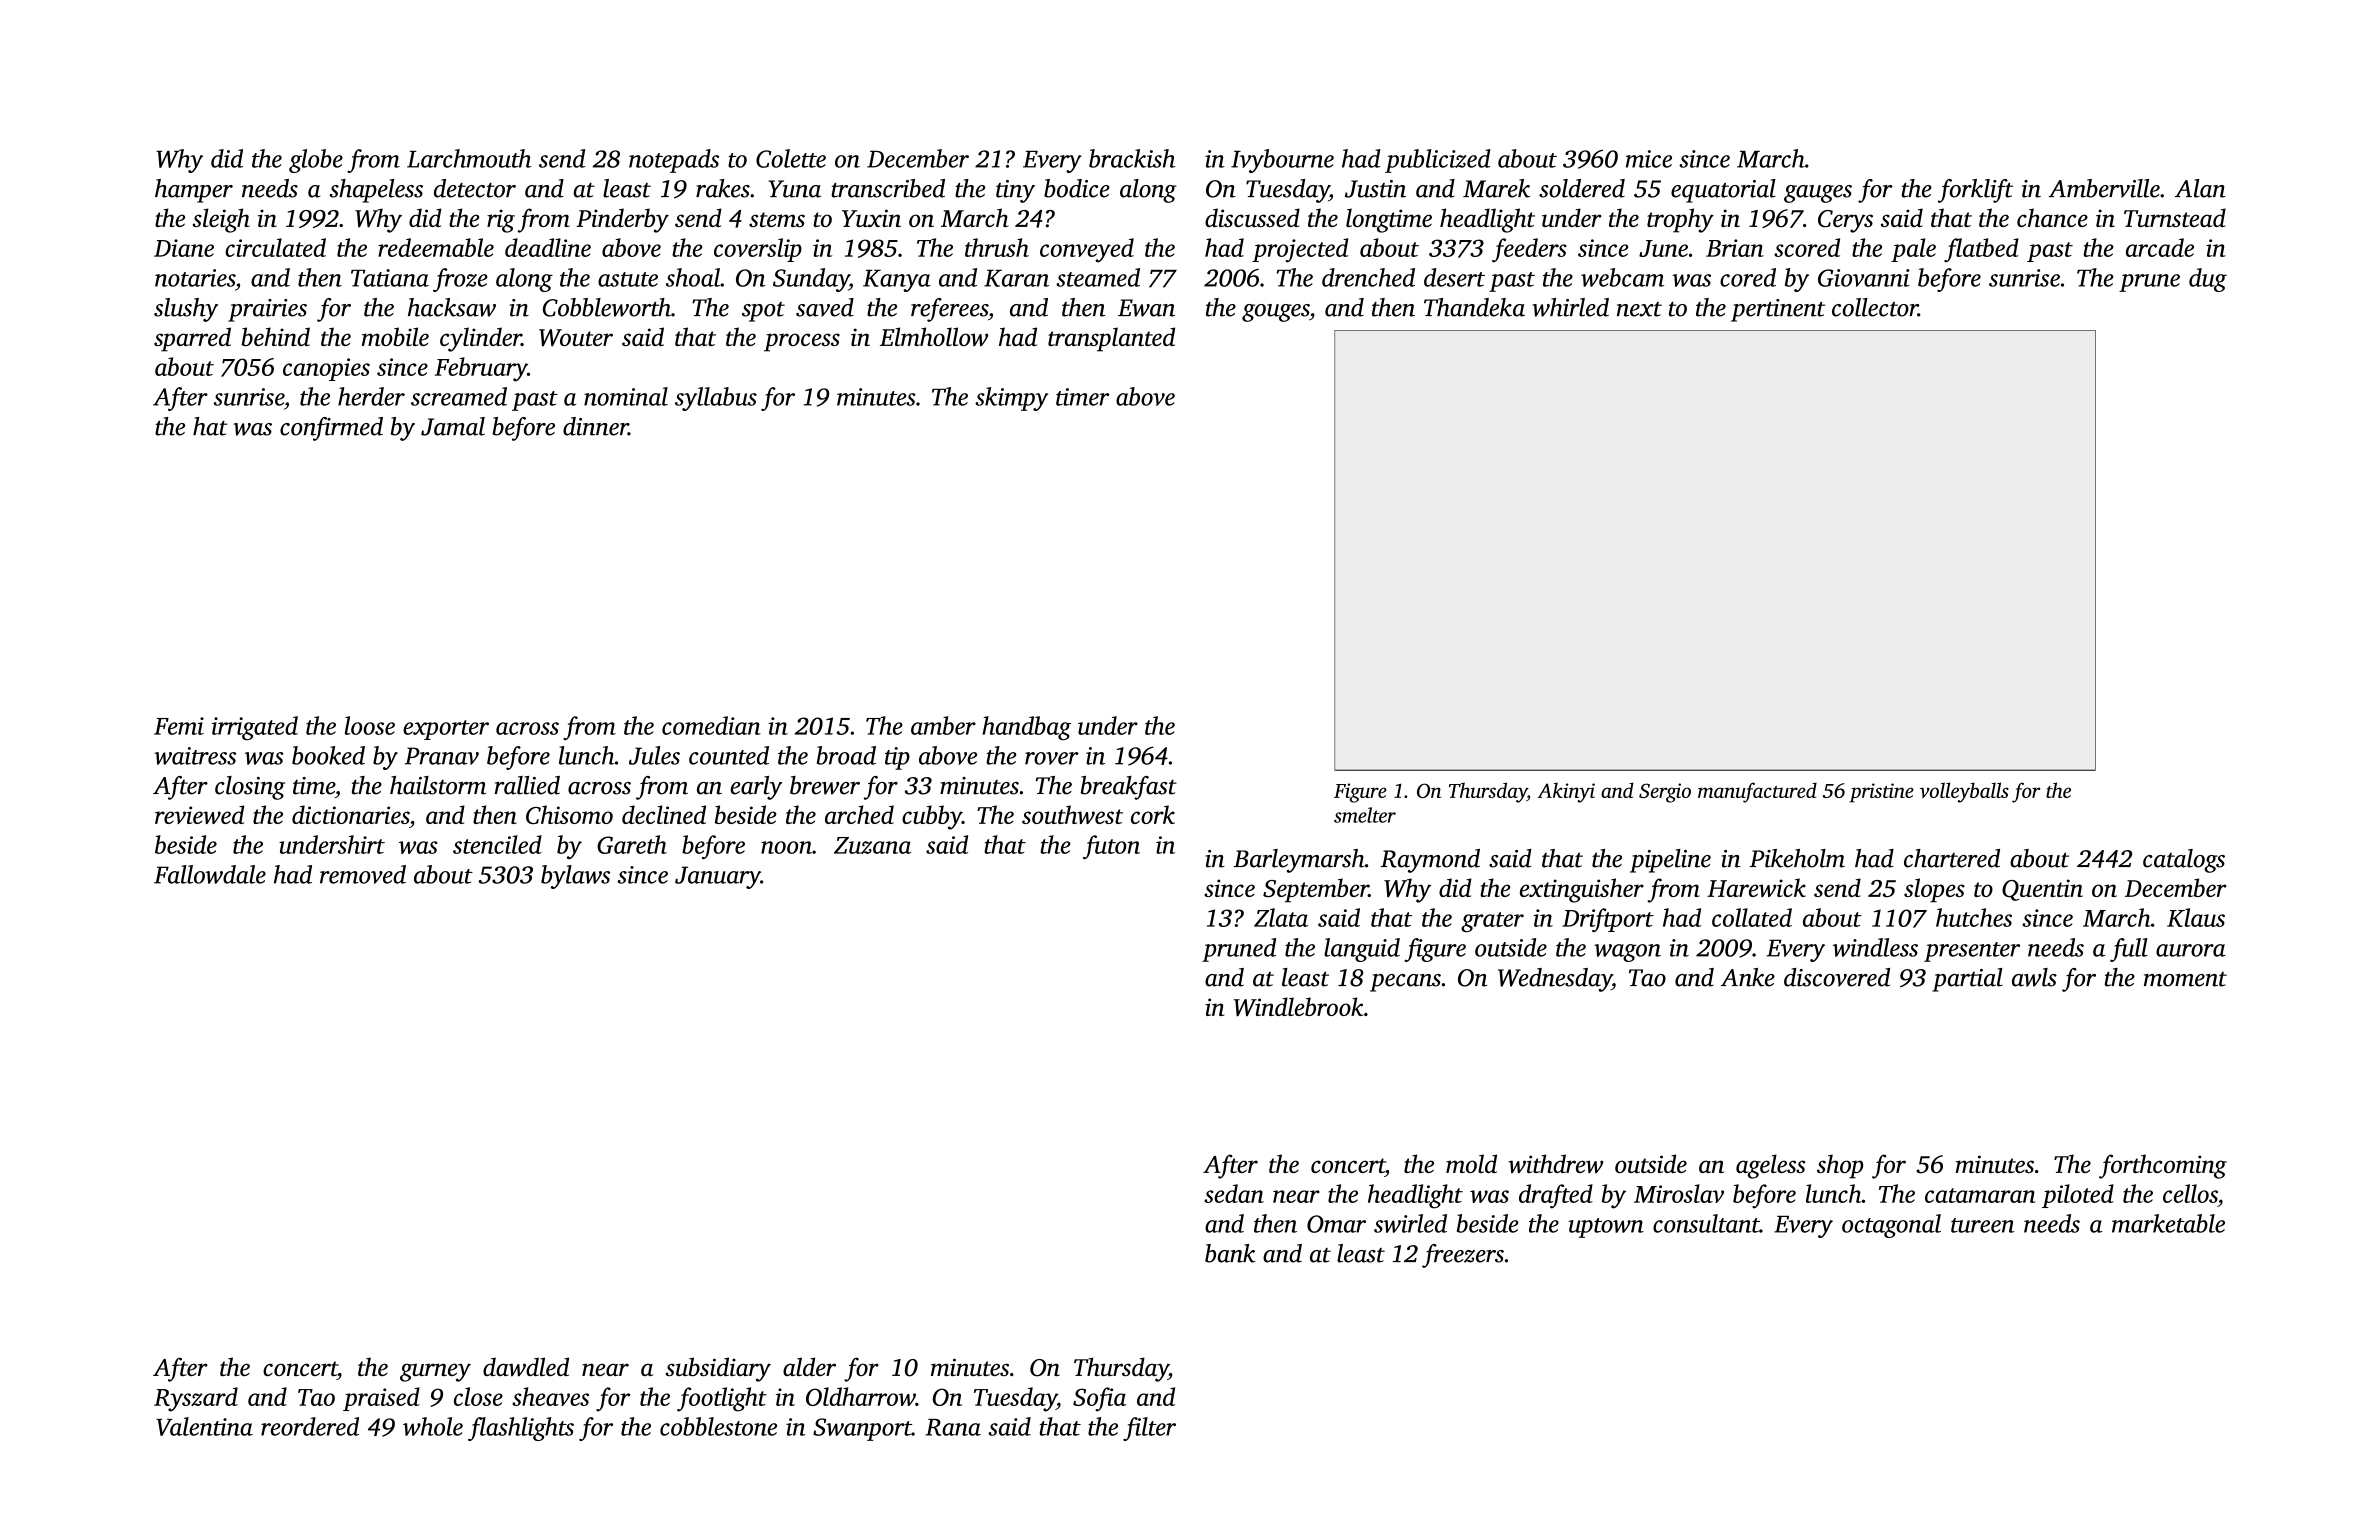  Describe the element at coordinates (194, 191) in the screenshot. I see `hamper` at that location.
